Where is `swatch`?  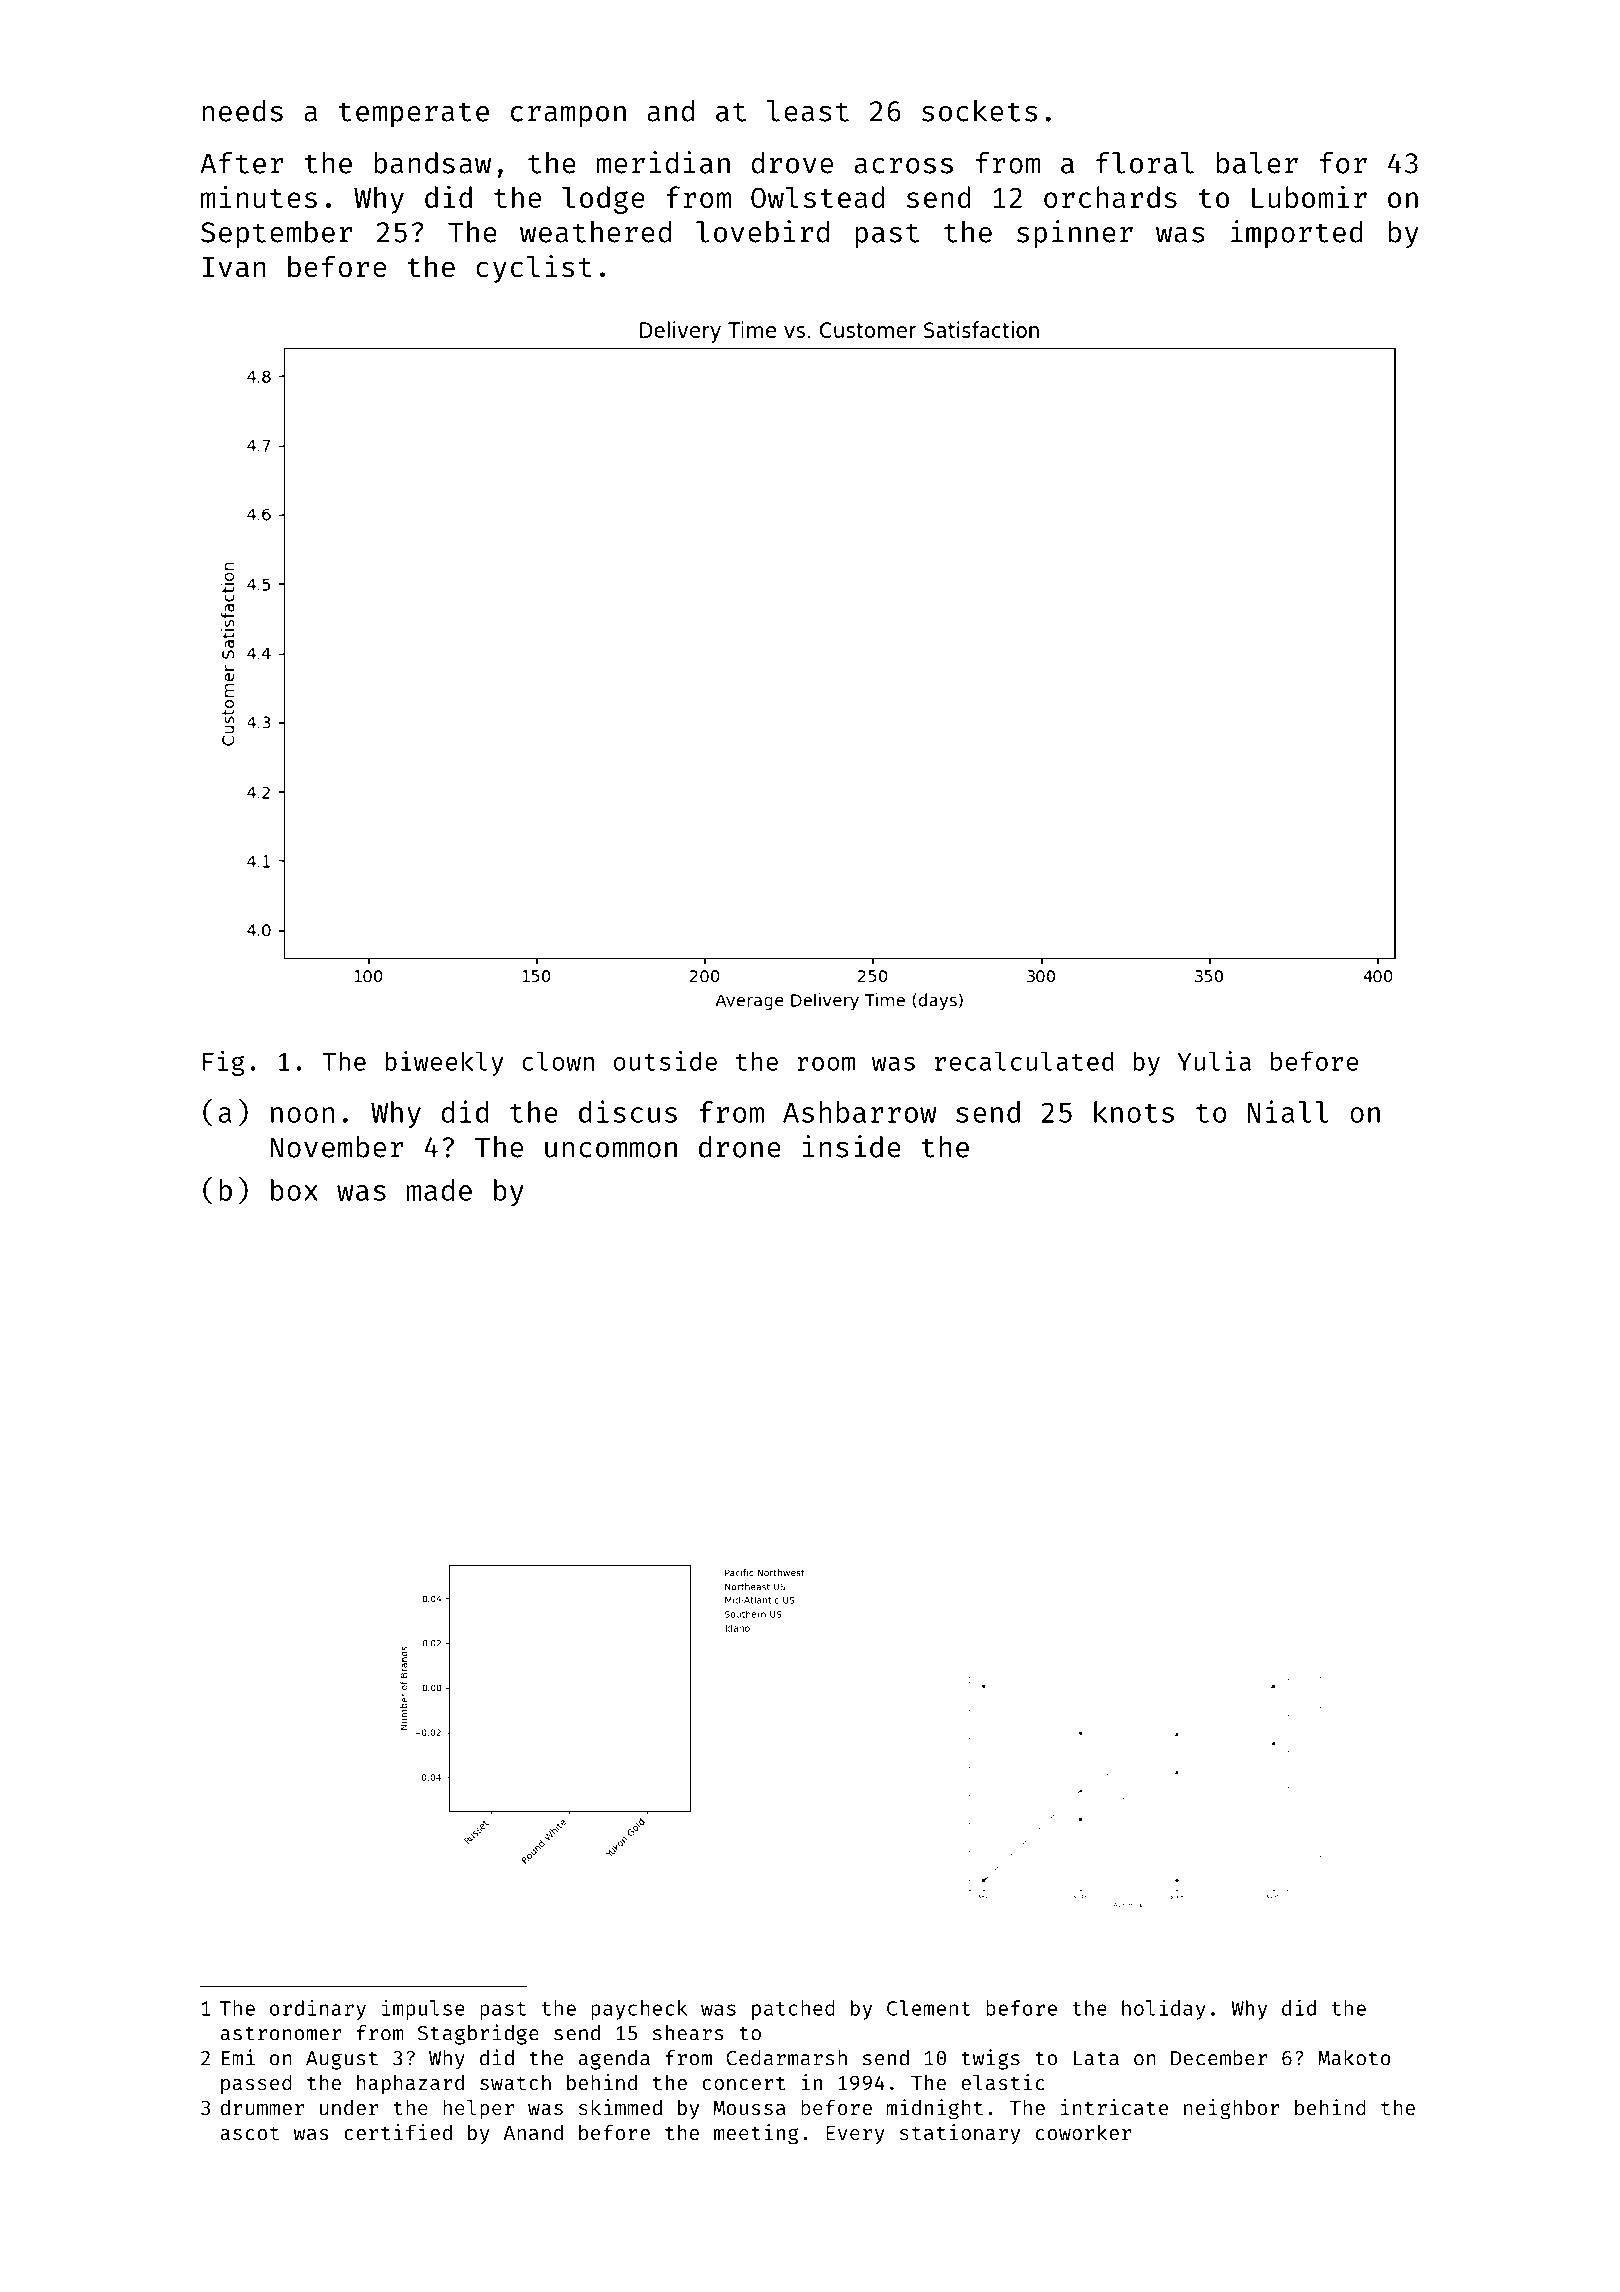 swatch is located at coordinates (515, 2082).
